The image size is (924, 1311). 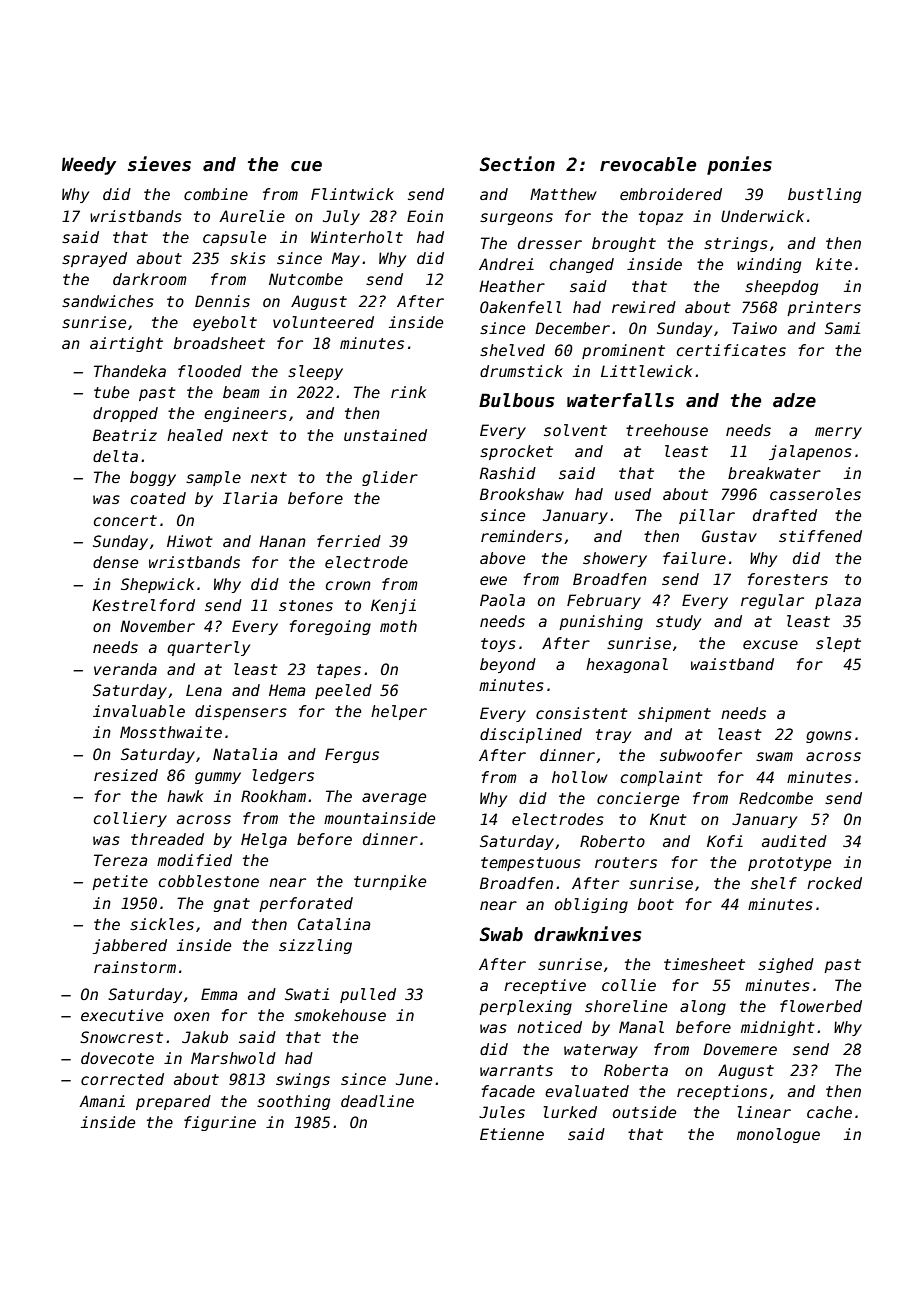 What do you see at coordinates (115, 562) in the screenshot?
I see `dense` at bounding box center [115, 562].
